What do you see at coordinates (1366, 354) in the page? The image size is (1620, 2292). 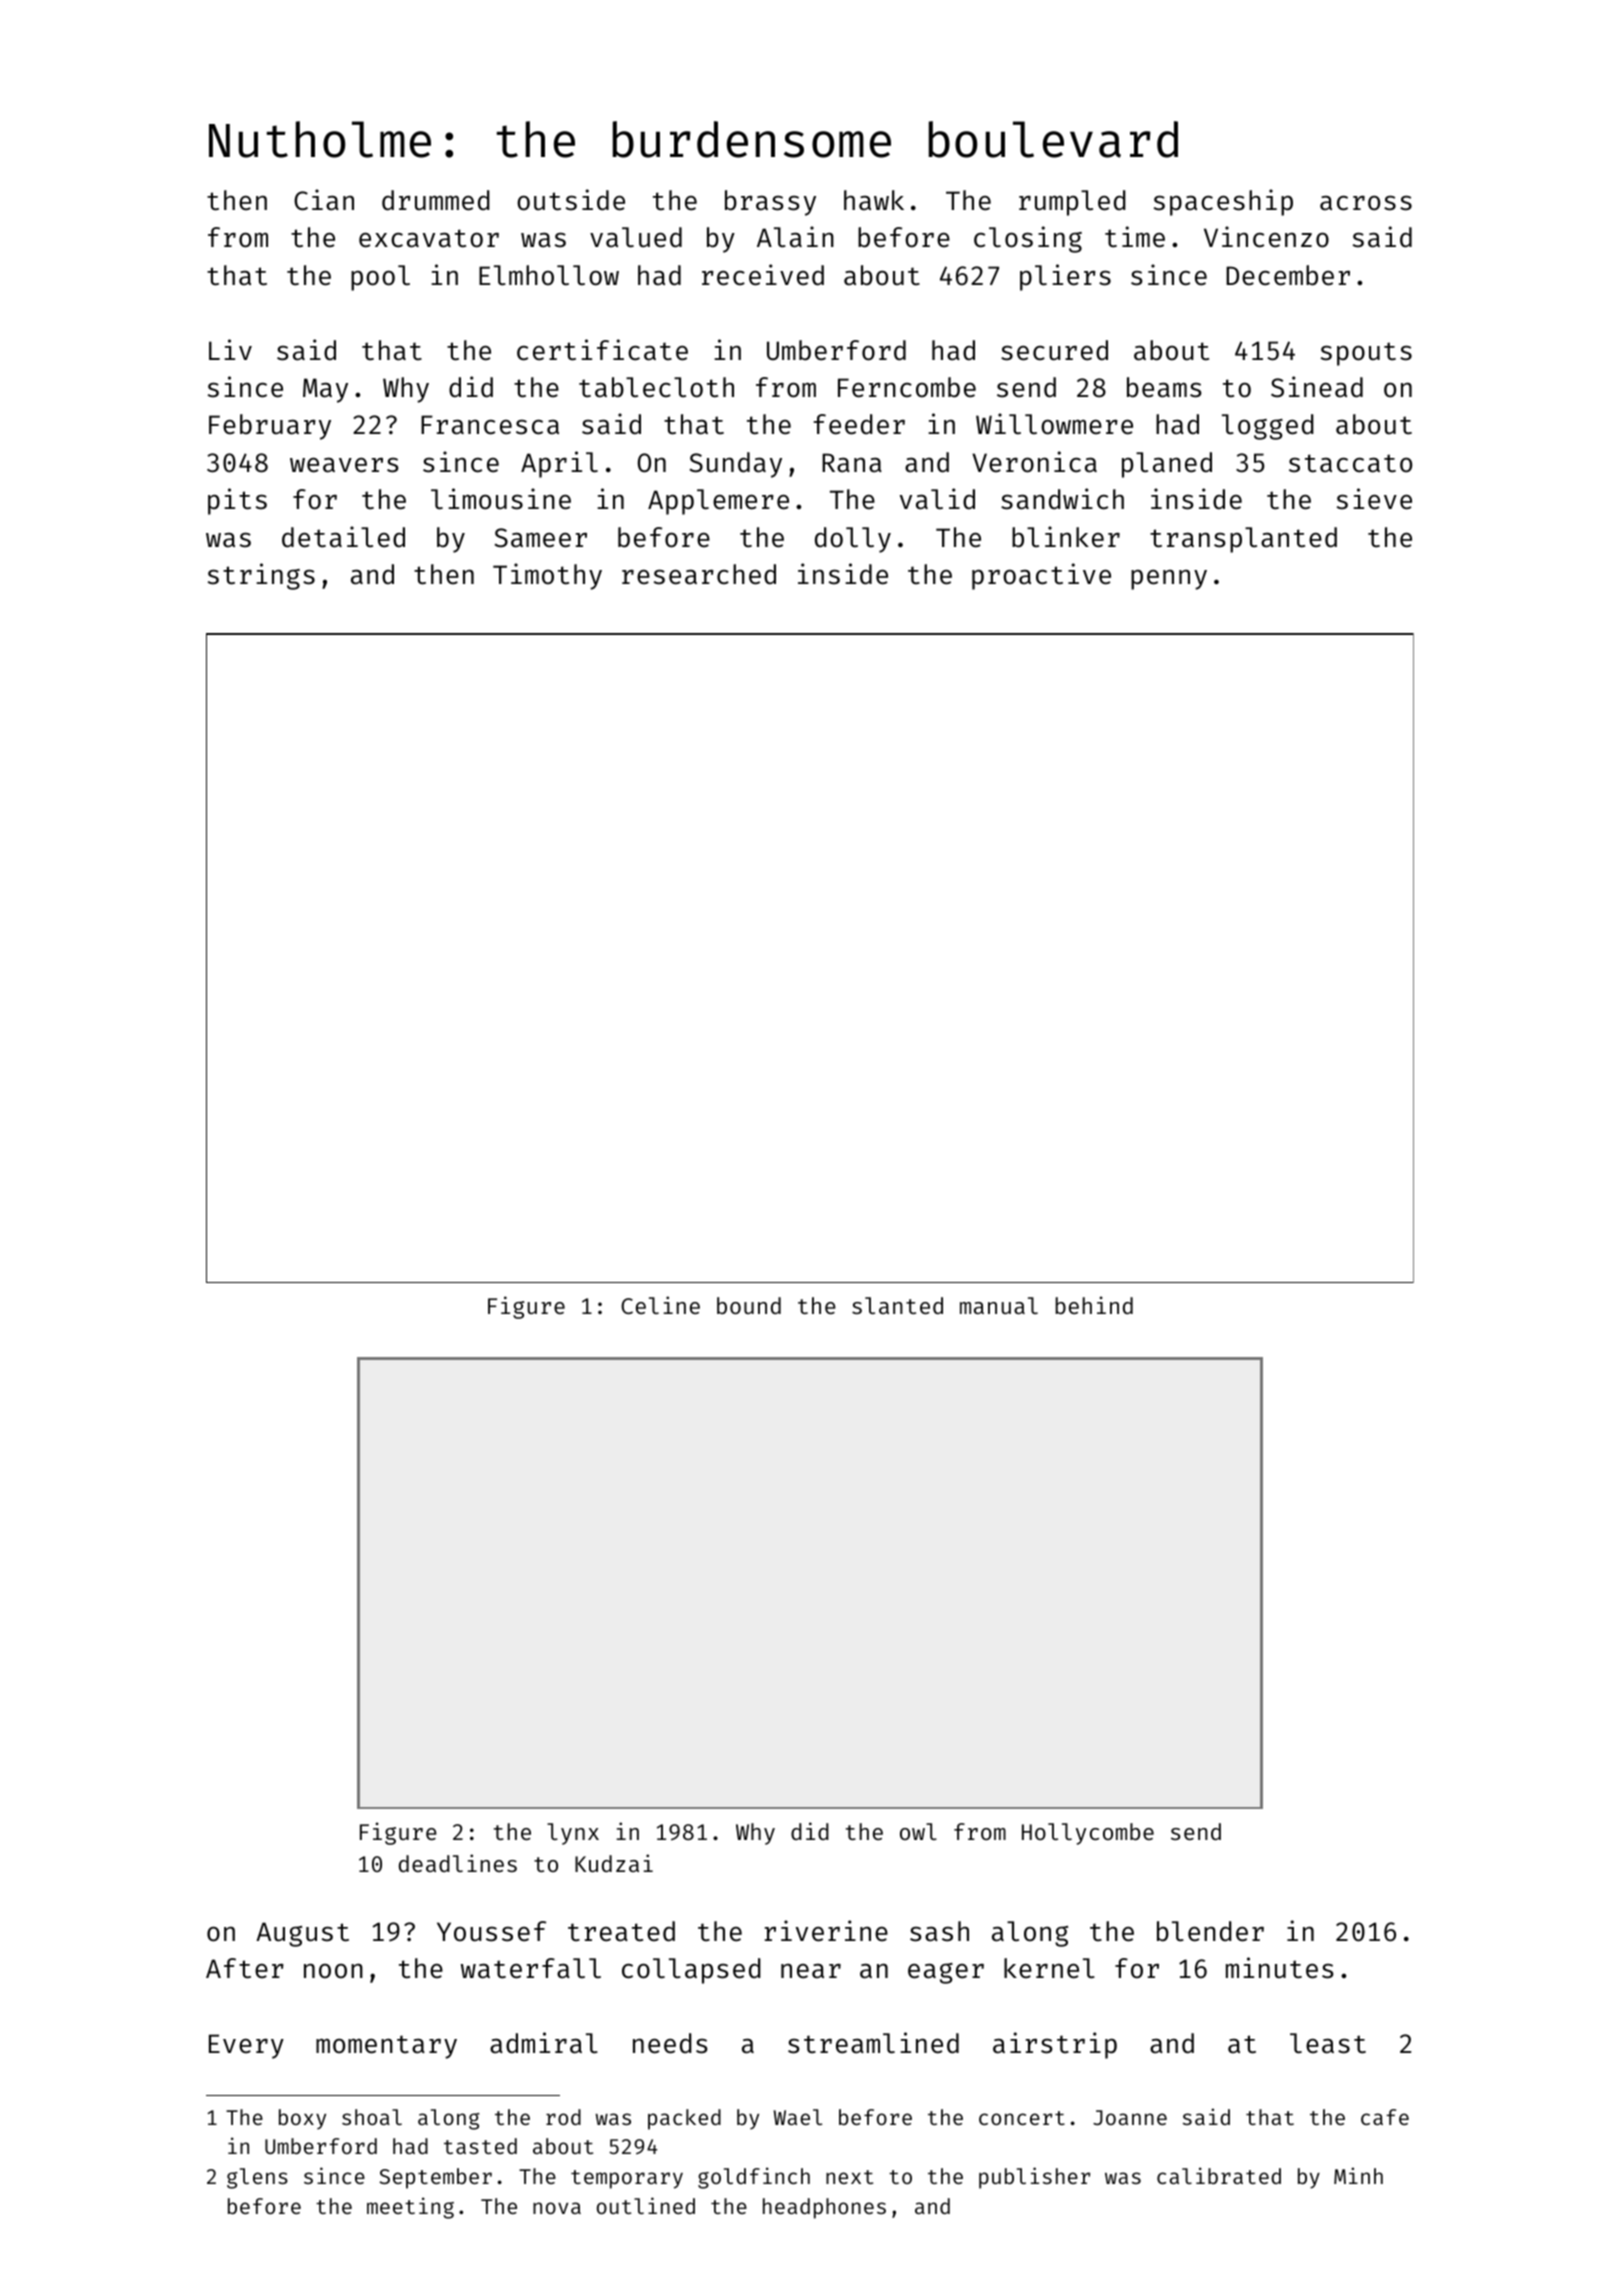 I see `spouts` at bounding box center [1366, 354].
